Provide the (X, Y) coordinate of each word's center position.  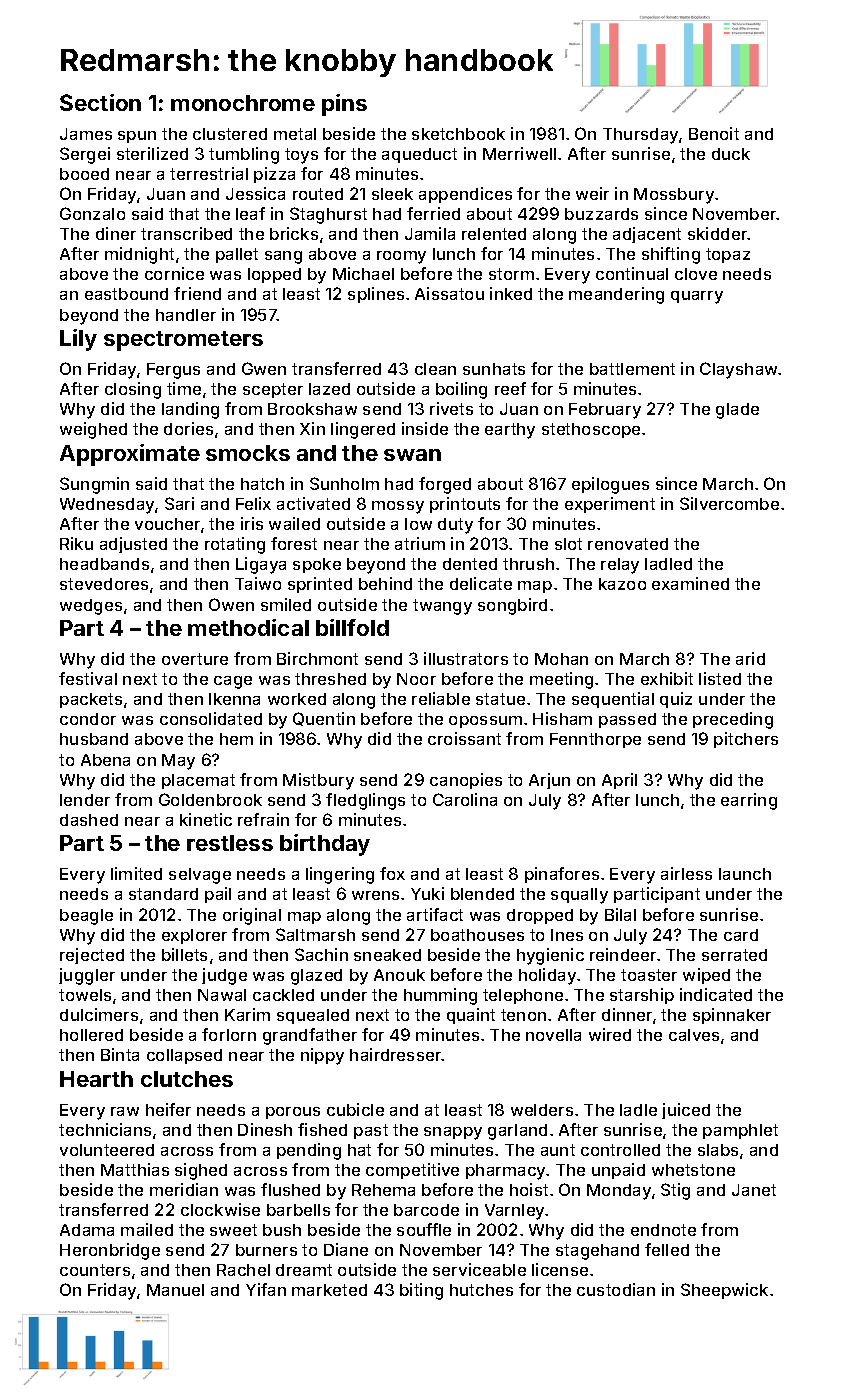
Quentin (324, 719)
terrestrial (209, 173)
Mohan (561, 659)
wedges (91, 607)
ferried (433, 213)
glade (737, 411)
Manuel (175, 1290)
